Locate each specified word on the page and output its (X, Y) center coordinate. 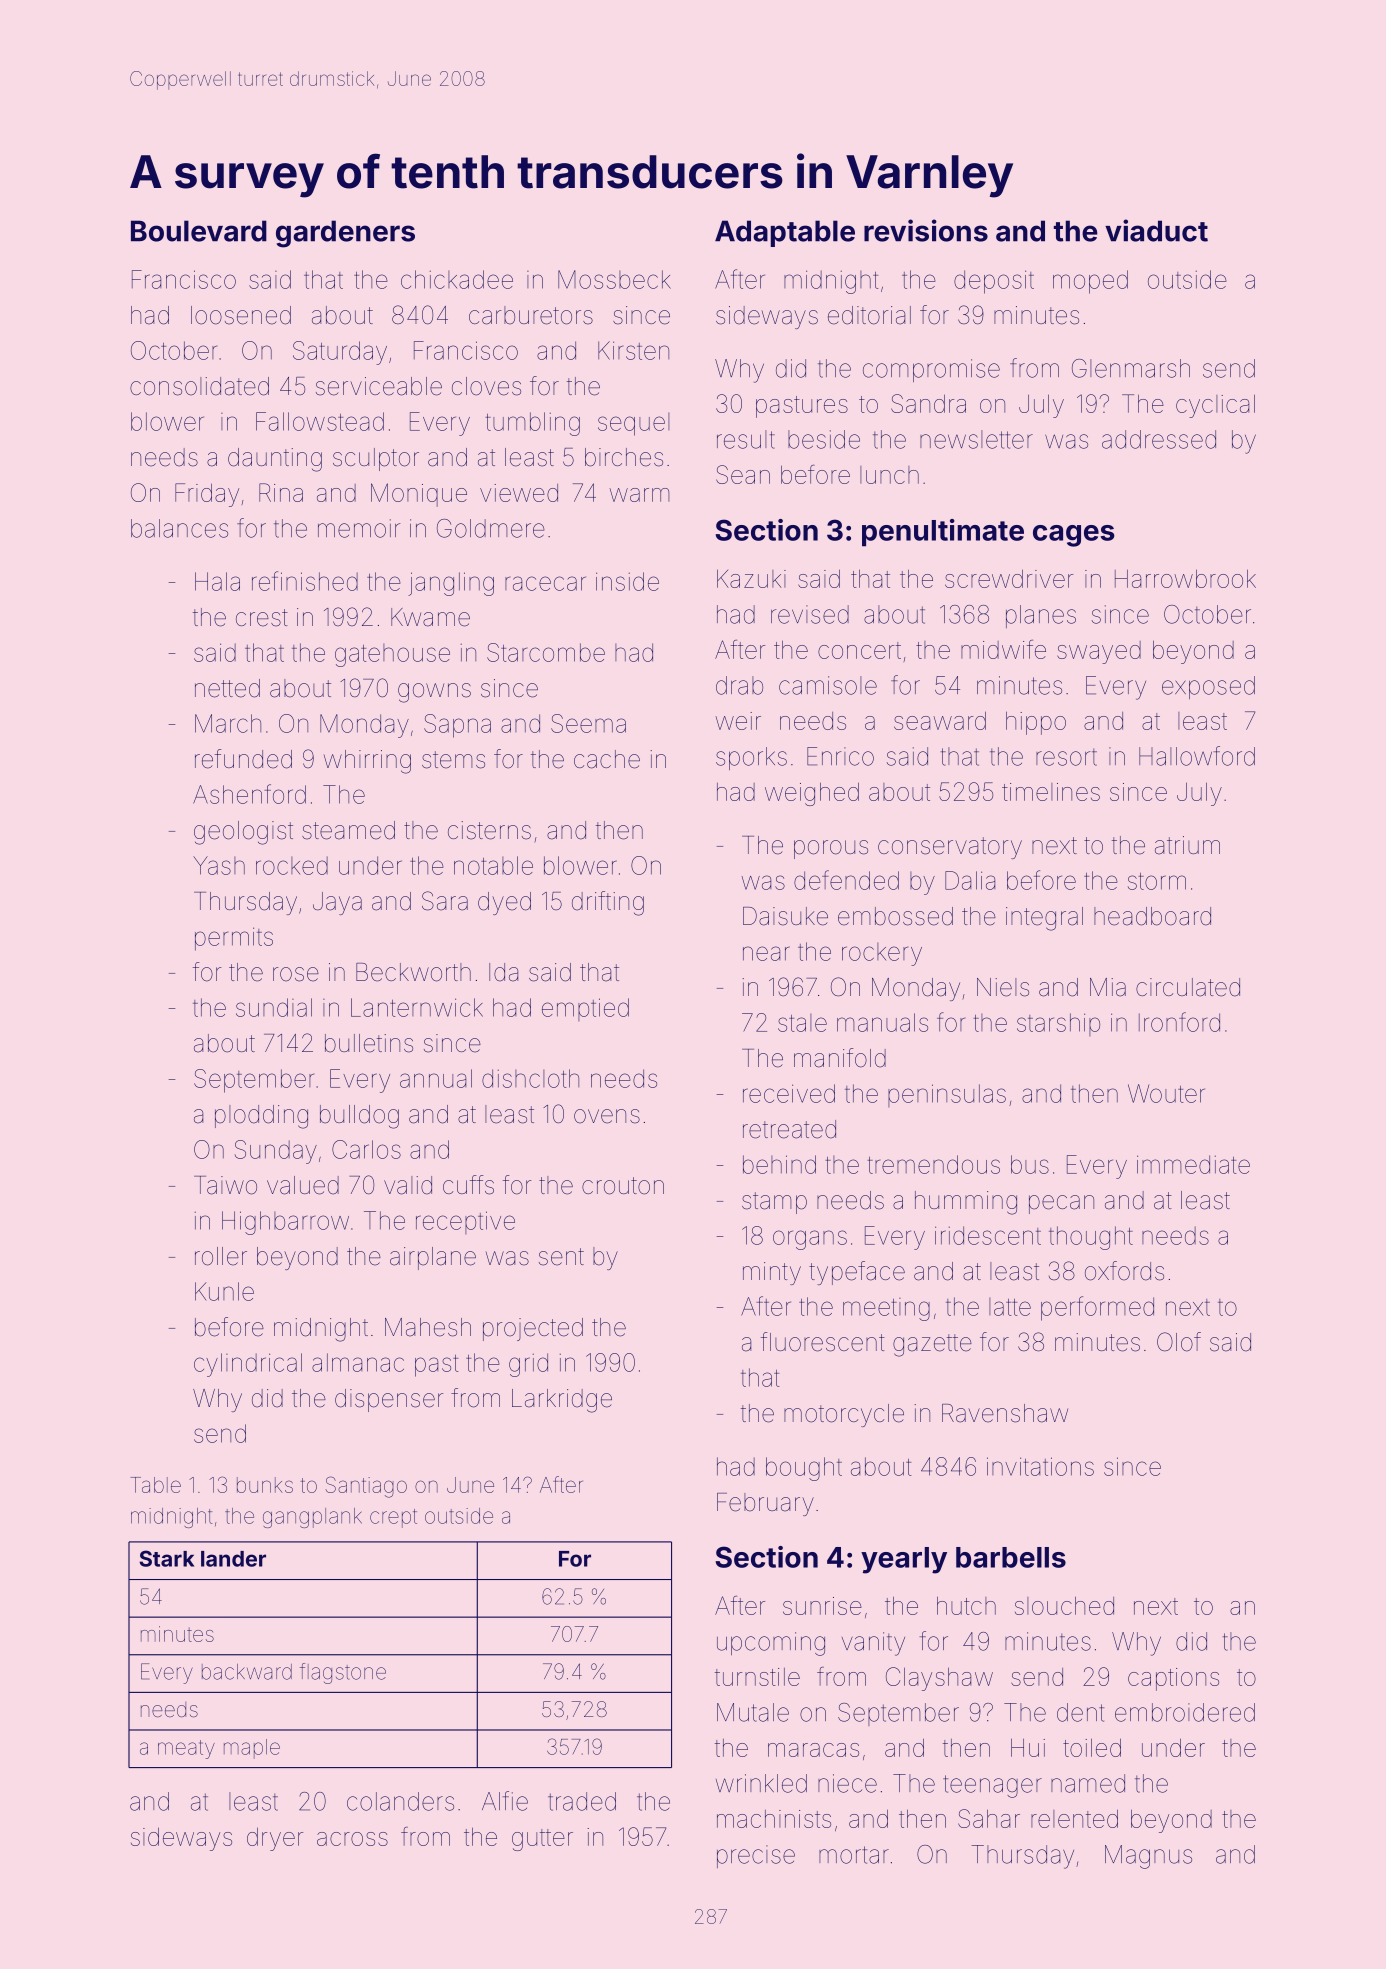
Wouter (1166, 1093)
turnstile (757, 1677)
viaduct (1156, 230)
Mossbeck (614, 279)
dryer (275, 1839)
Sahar (989, 1818)
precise (756, 1856)
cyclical (1215, 406)
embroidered (1185, 1712)
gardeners (345, 234)
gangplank (312, 1518)
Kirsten (633, 350)
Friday (207, 495)
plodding (261, 1117)
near (766, 953)
